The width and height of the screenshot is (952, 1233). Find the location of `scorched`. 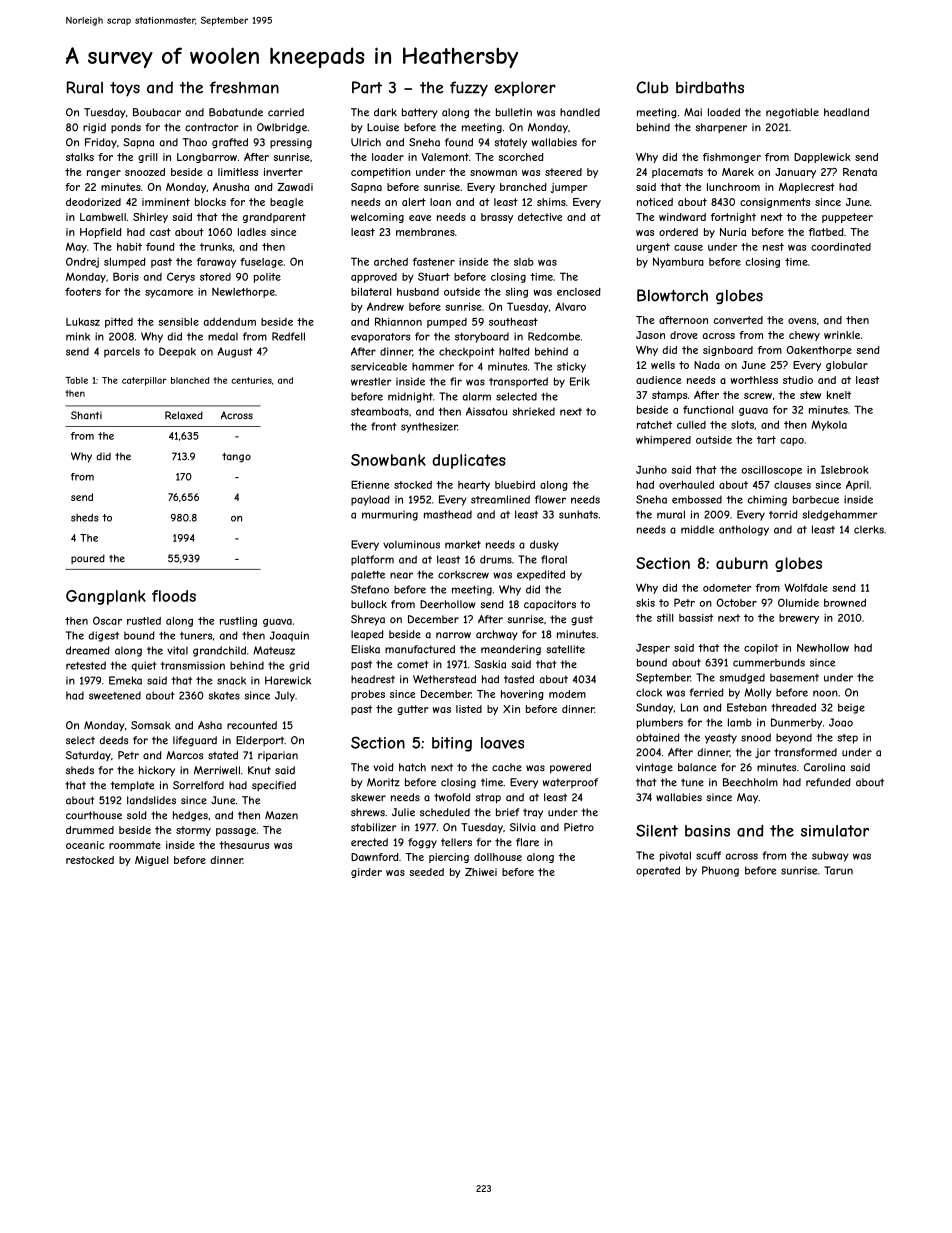

scorched is located at coordinates (521, 157).
